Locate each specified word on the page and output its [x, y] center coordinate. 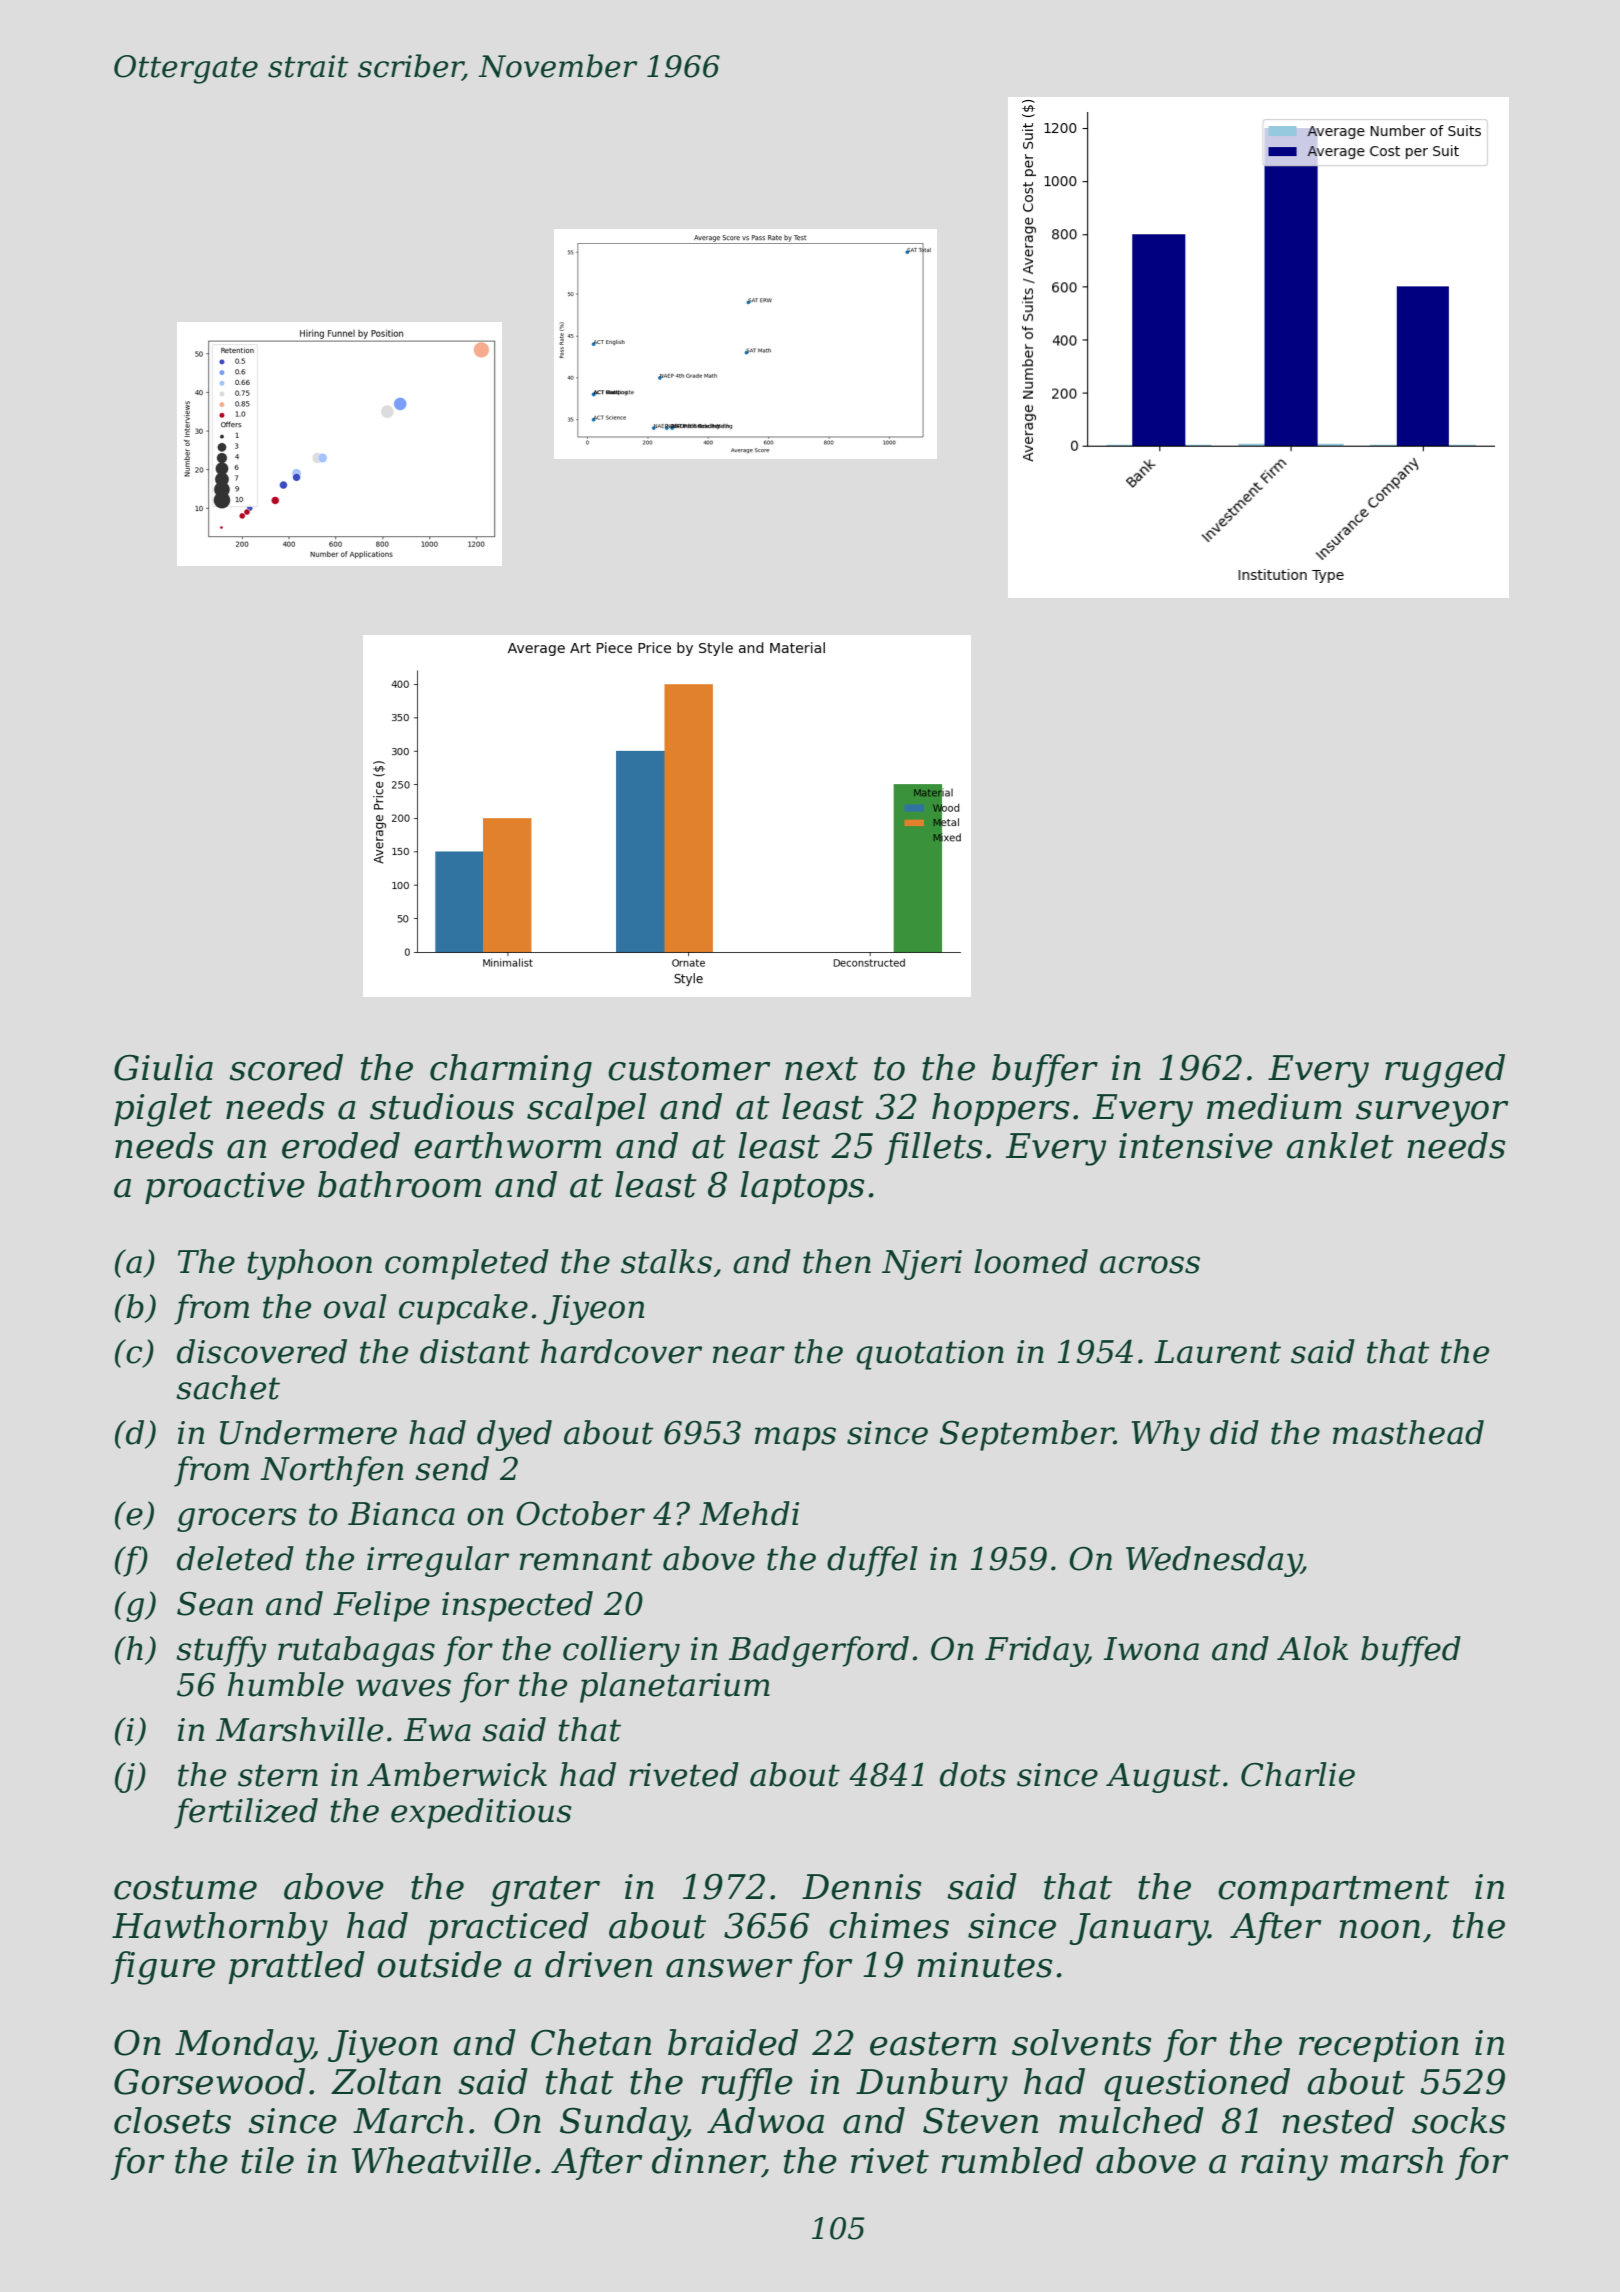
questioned [1197, 2084]
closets [172, 2120]
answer [729, 1968]
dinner [708, 2161]
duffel [872, 1561]
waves [403, 1688]
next [821, 1069]
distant [475, 1351]
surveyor [1432, 1114]
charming [511, 1071]
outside [439, 1964]
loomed [1031, 1261]
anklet [1340, 1145]
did [1234, 1432]
